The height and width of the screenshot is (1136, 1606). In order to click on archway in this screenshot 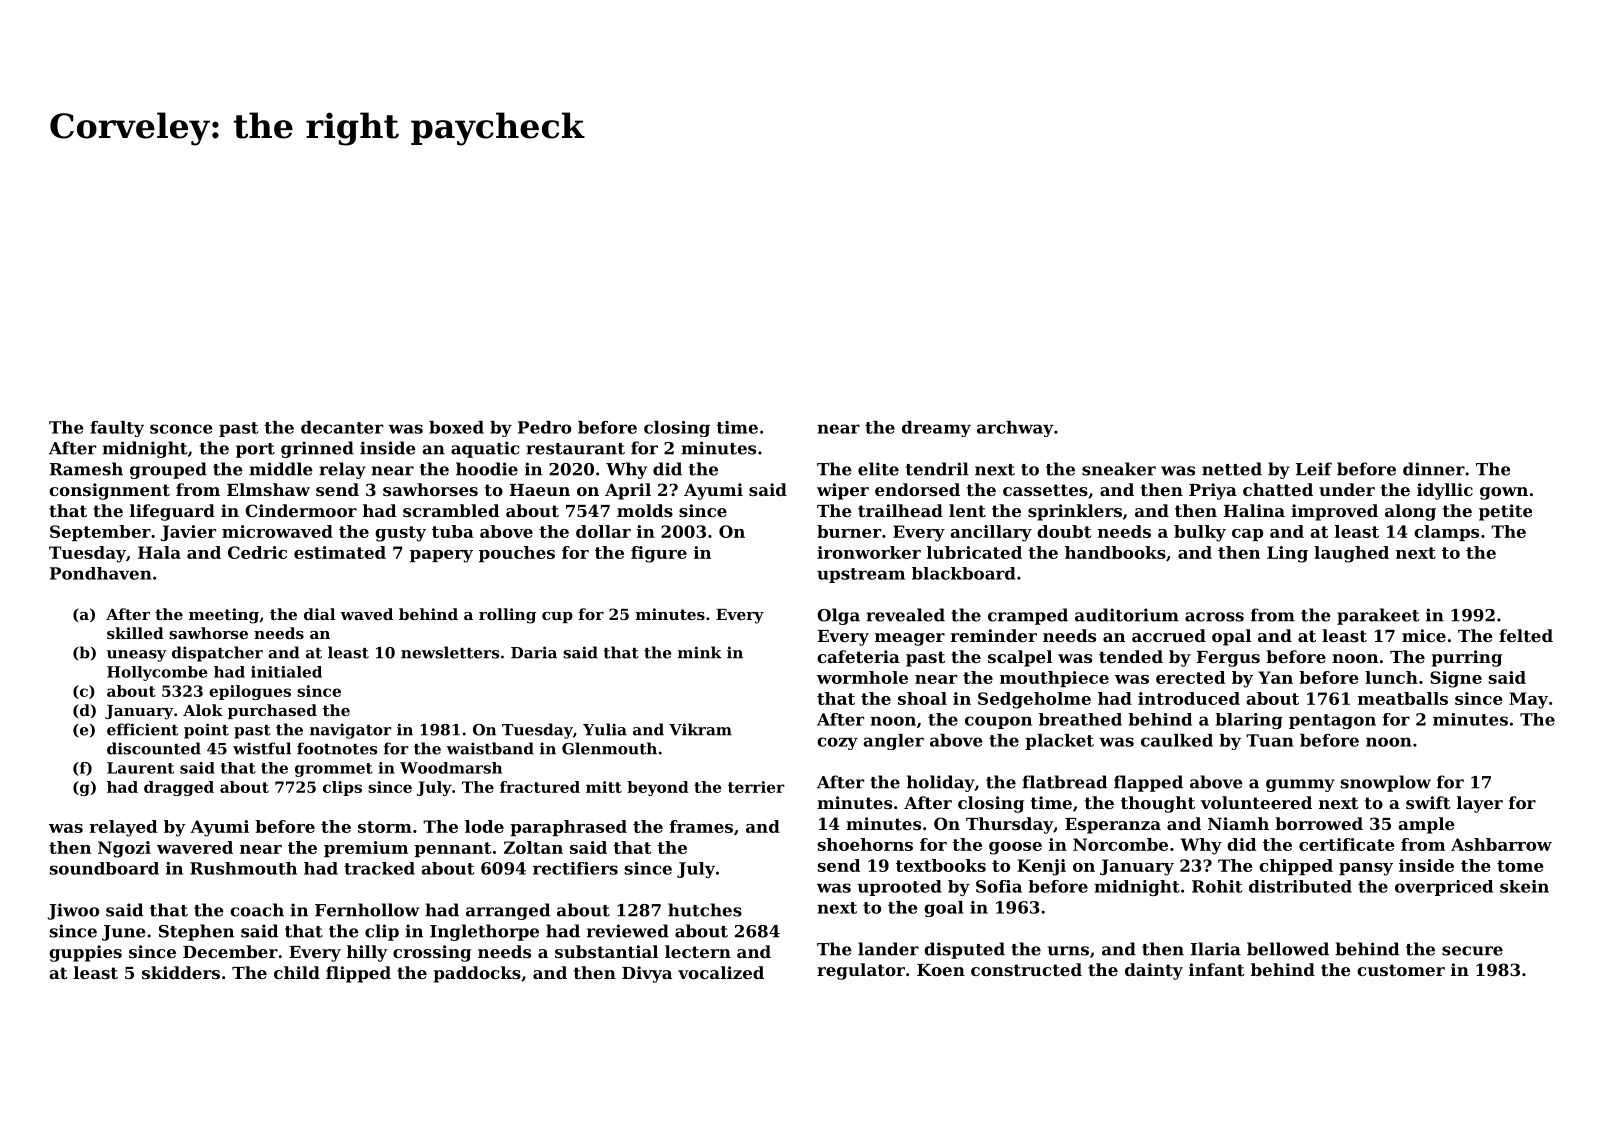, I will do `click(1015, 429)`.
